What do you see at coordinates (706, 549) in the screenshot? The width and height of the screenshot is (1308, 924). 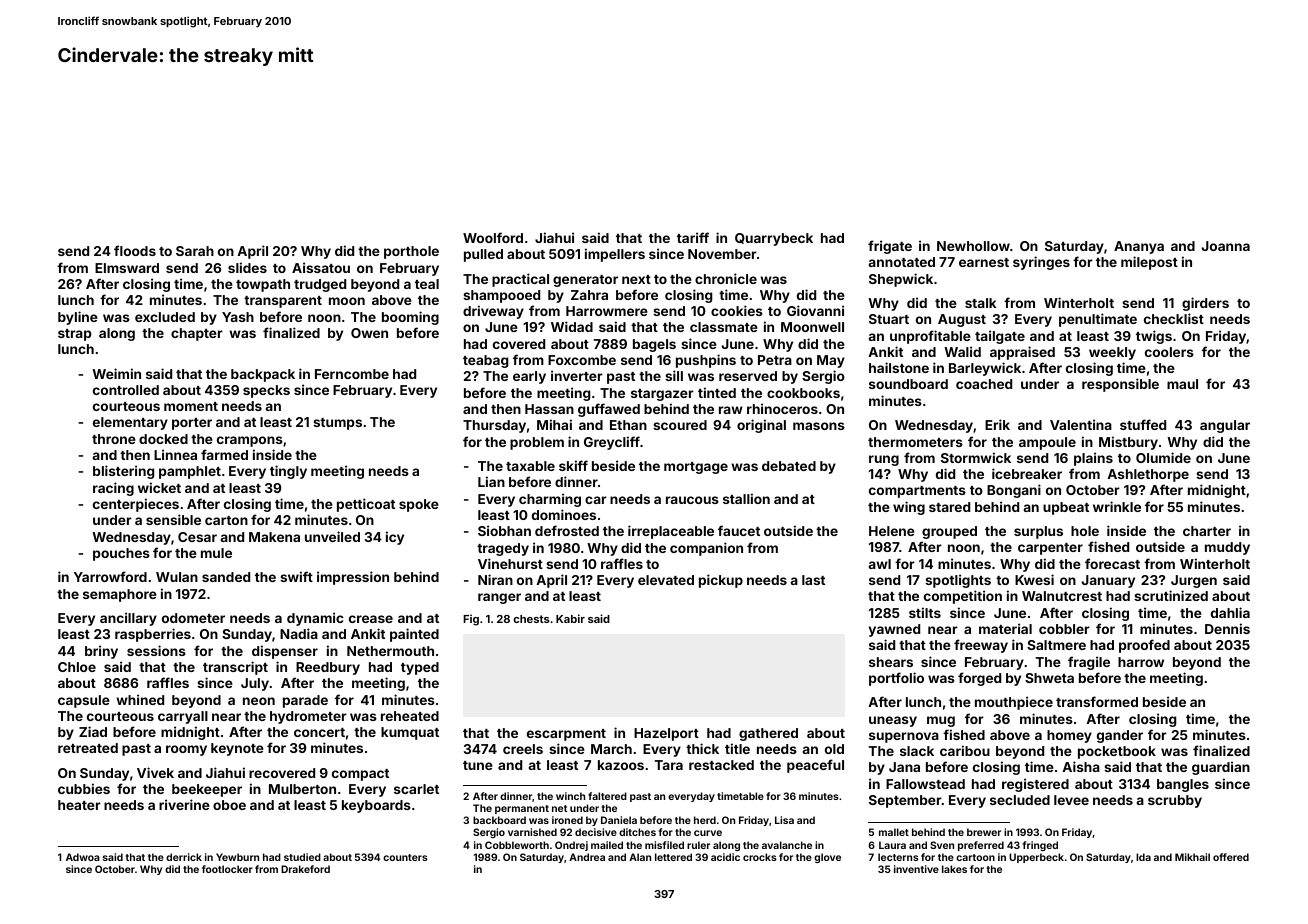 I see `companion` at bounding box center [706, 549].
